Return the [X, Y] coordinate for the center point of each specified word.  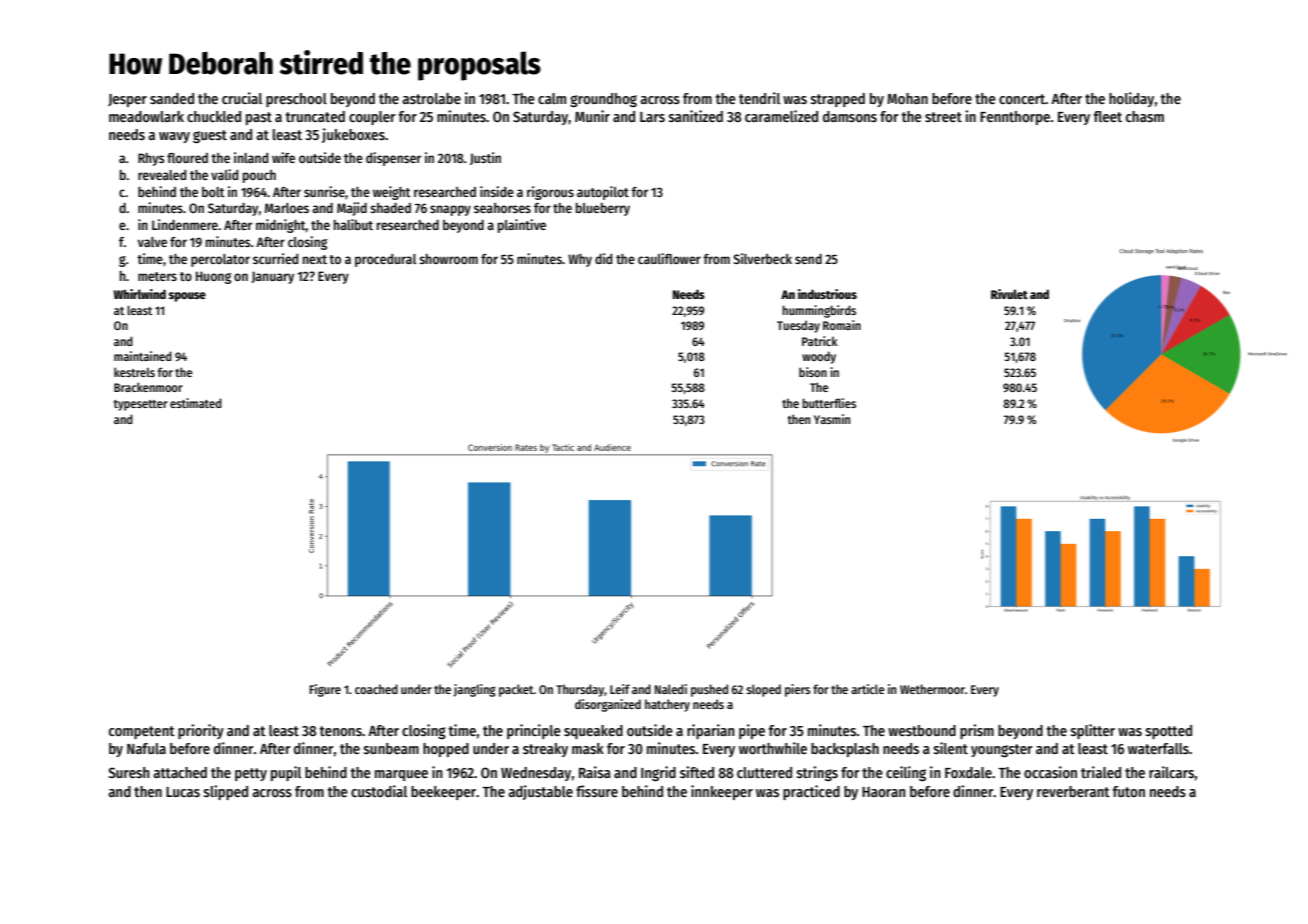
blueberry [603, 209]
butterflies [829, 403]
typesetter [141, 405]
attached [180, 772]
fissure [597, 791]
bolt [213, 192]
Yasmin [832, 419]
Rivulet [1009, 294]
